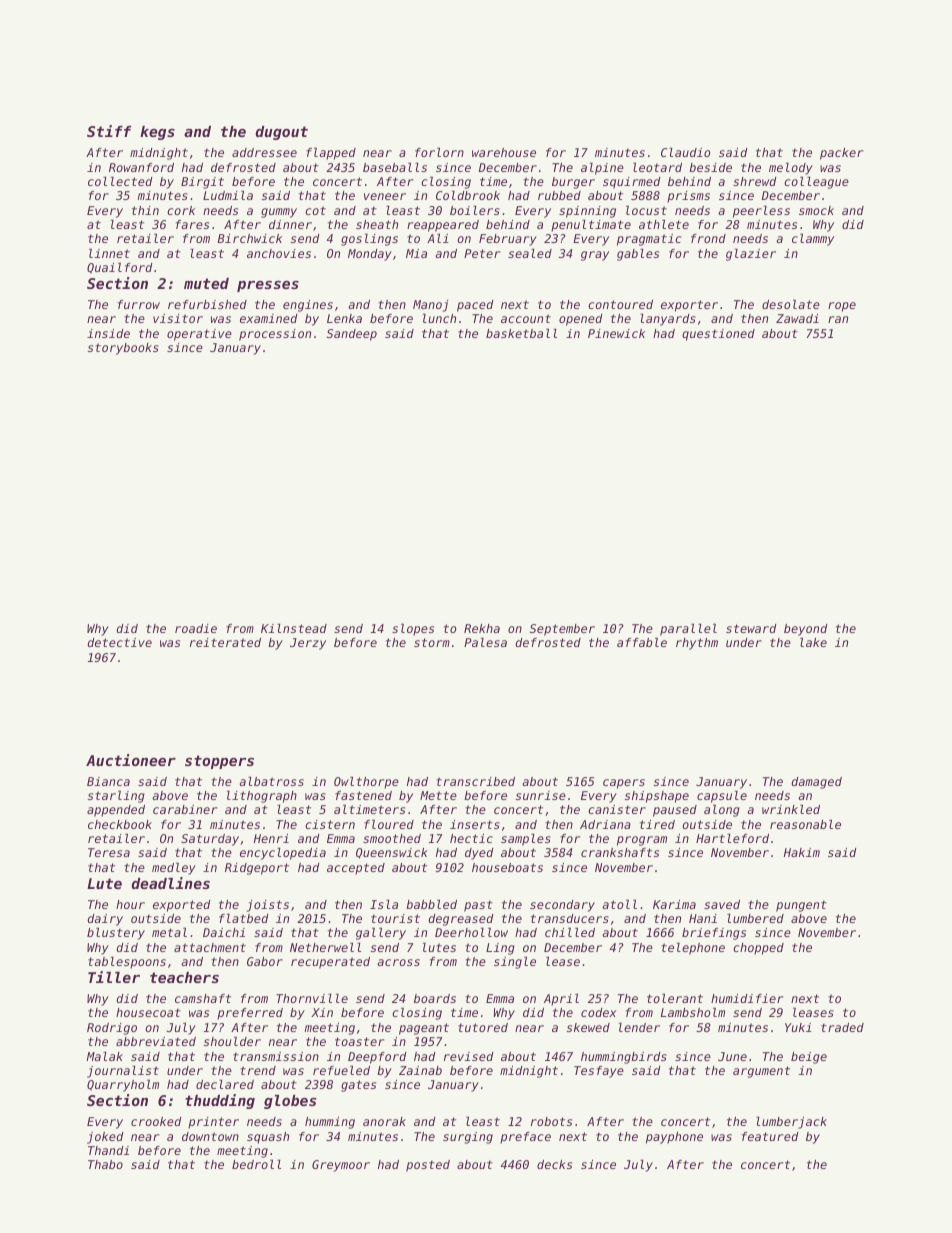 This screenshot has width=952, height=1233. What do you see at coordinates (275, 335) in the screenshot?
I see `procession` at bounding box center [275, 335].
